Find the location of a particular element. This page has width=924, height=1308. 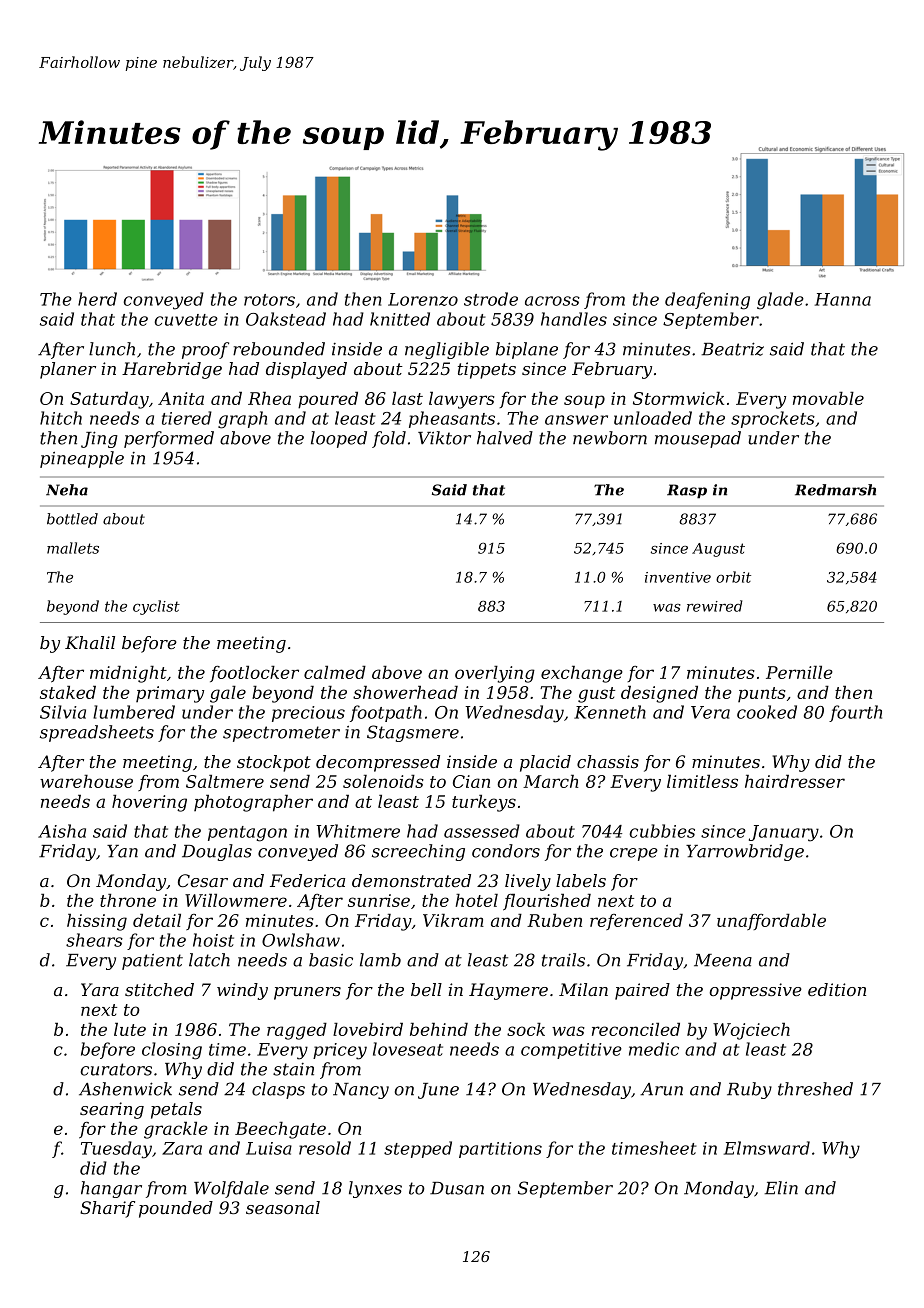

Stormwick is located at coordinates (678, 398).
